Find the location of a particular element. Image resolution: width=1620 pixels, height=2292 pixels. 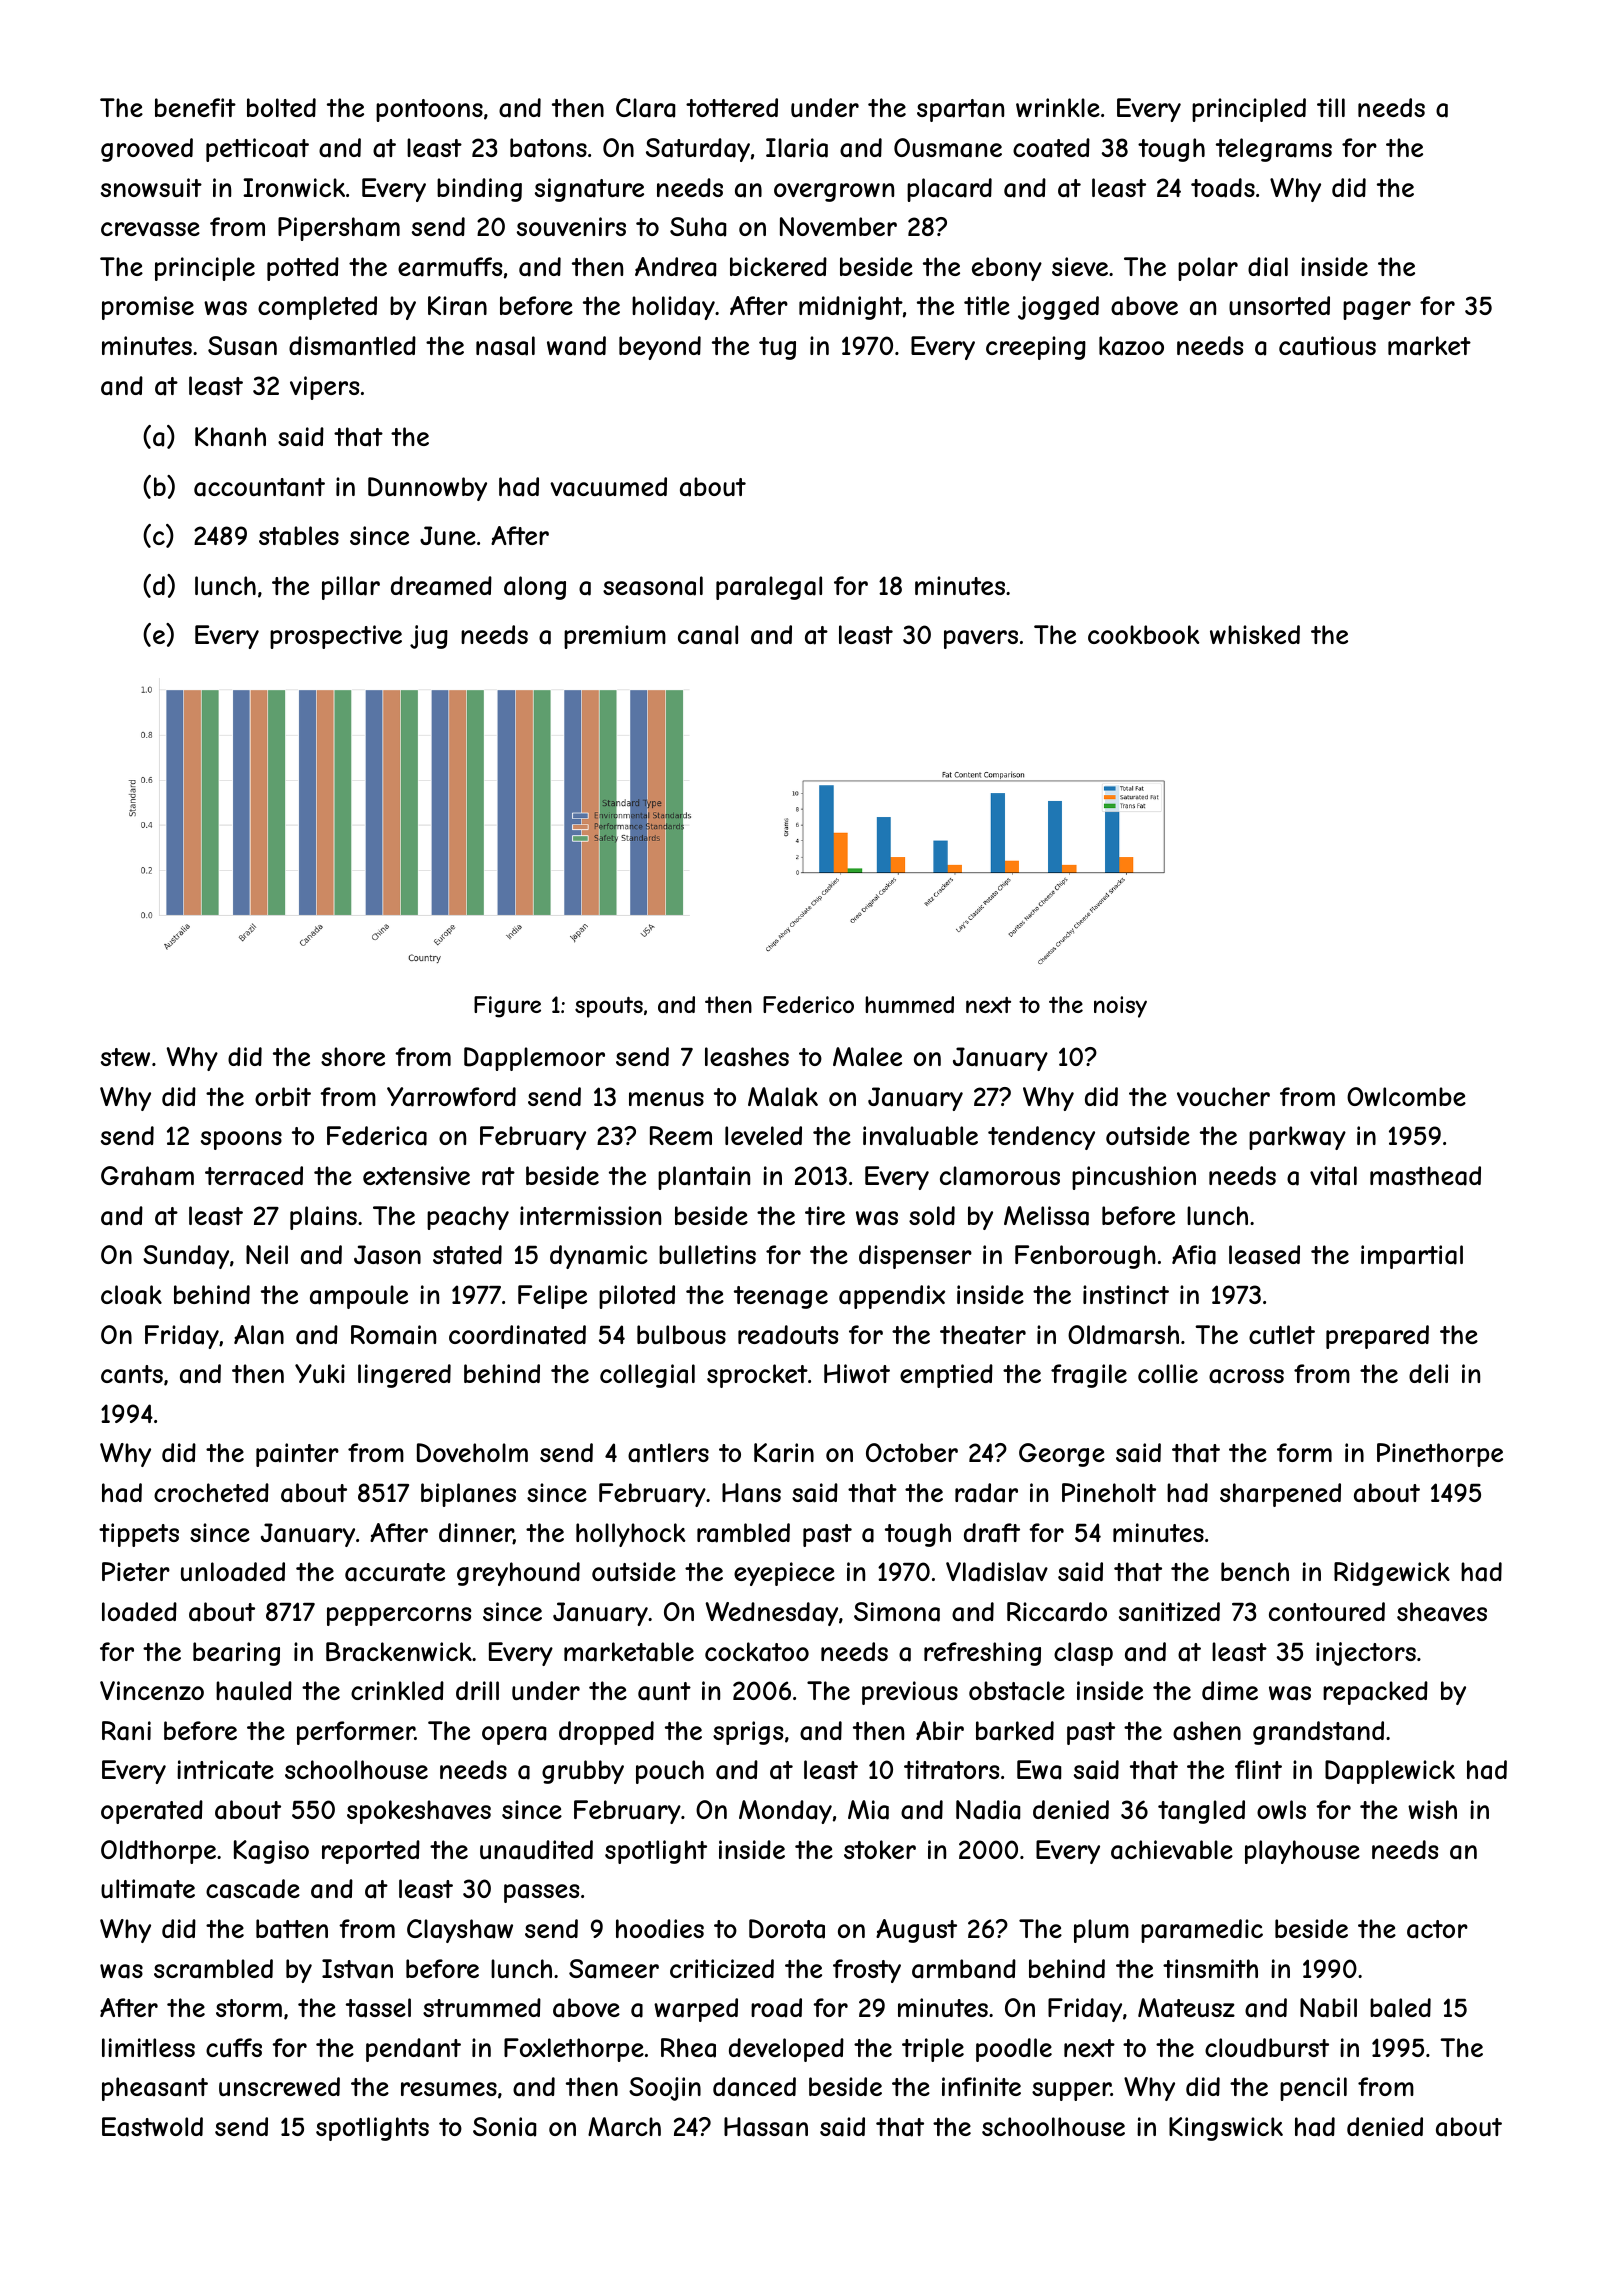

Hassan is located at coordinates (766, 2127).
